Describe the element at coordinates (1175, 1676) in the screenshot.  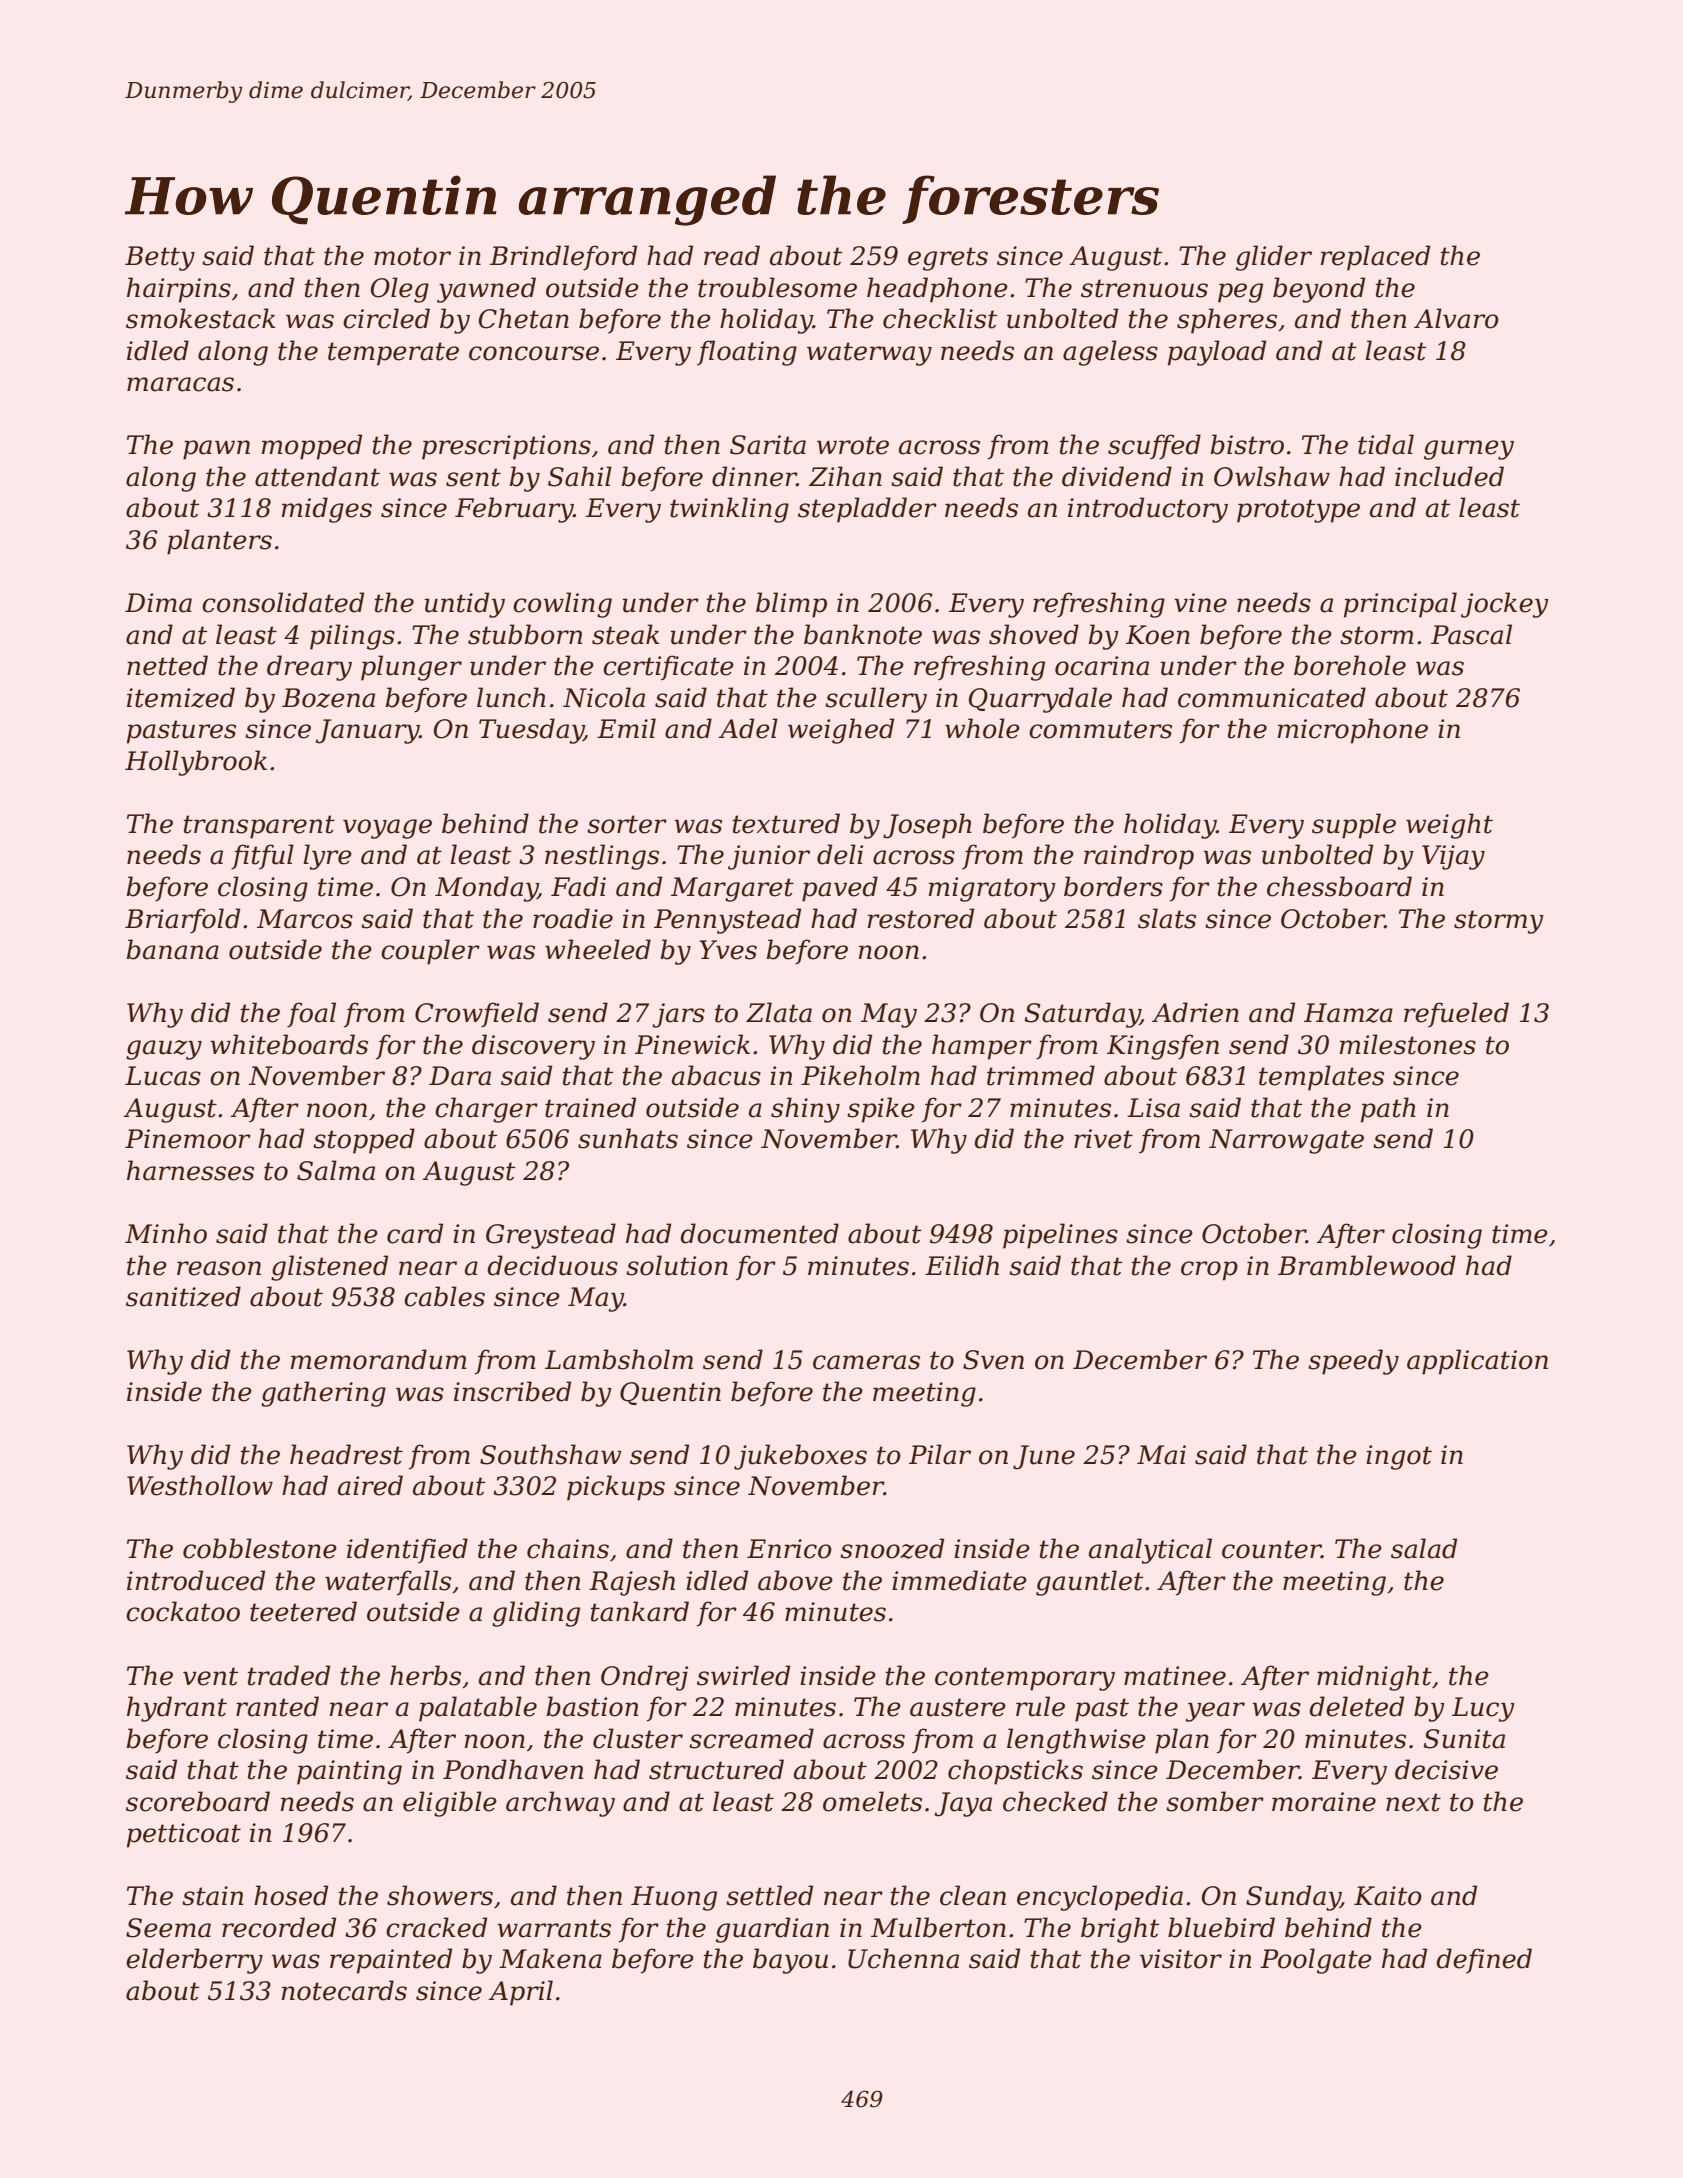
I see `matinee` at that location.
